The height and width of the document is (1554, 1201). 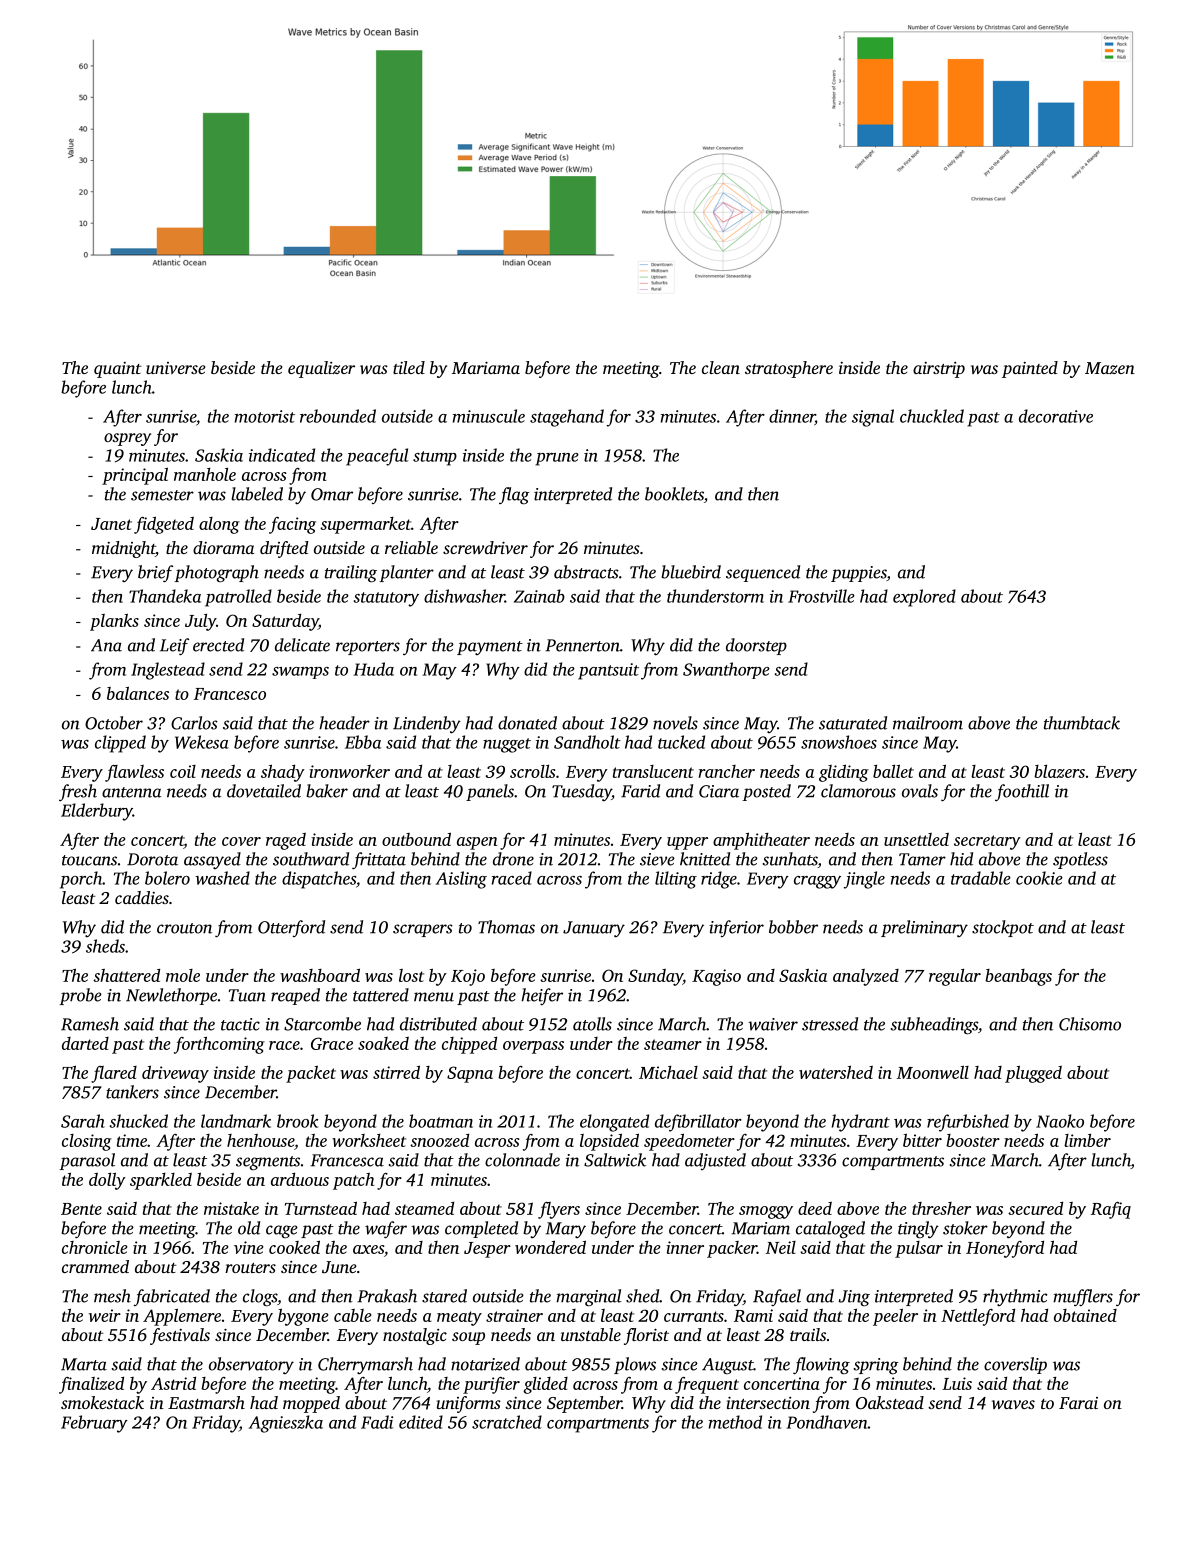 I want to click on Mazen, so click(x=1110, y=368).
